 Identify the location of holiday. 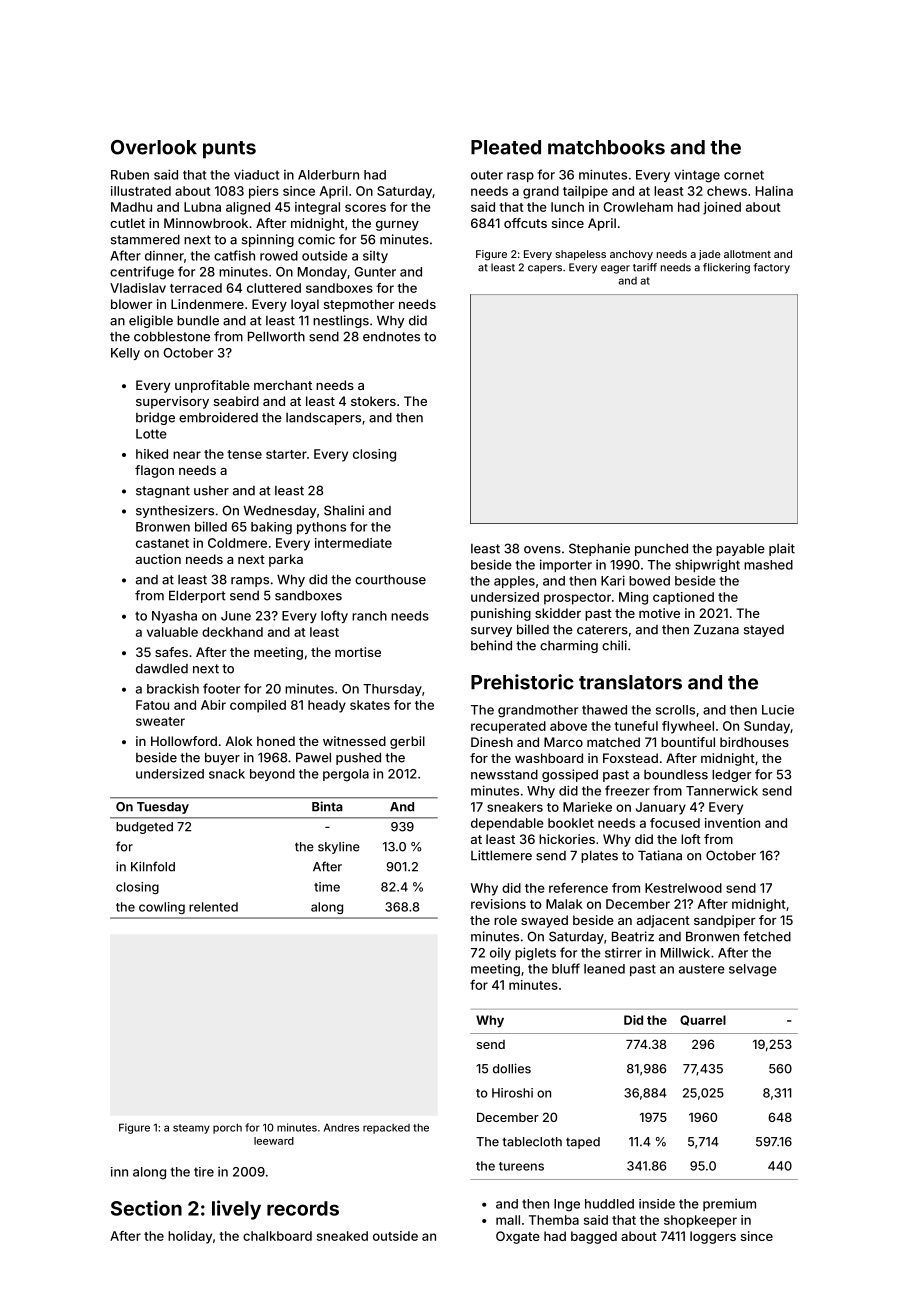
(190, 1237).
